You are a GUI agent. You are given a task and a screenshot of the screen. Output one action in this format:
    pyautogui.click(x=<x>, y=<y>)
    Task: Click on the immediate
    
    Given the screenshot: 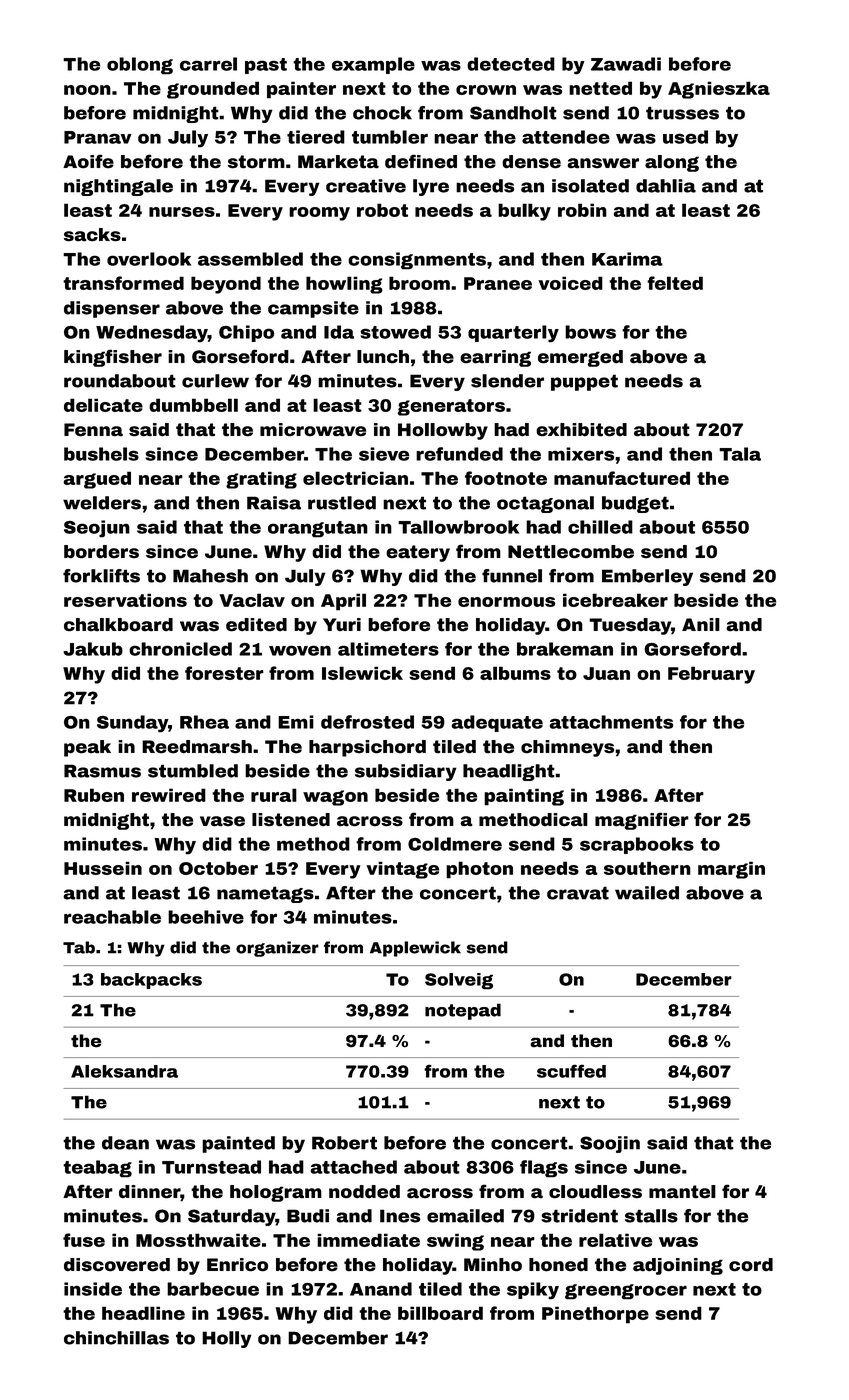 What is the action you would take?
    pyautogui.click(x=368, y=1240)
